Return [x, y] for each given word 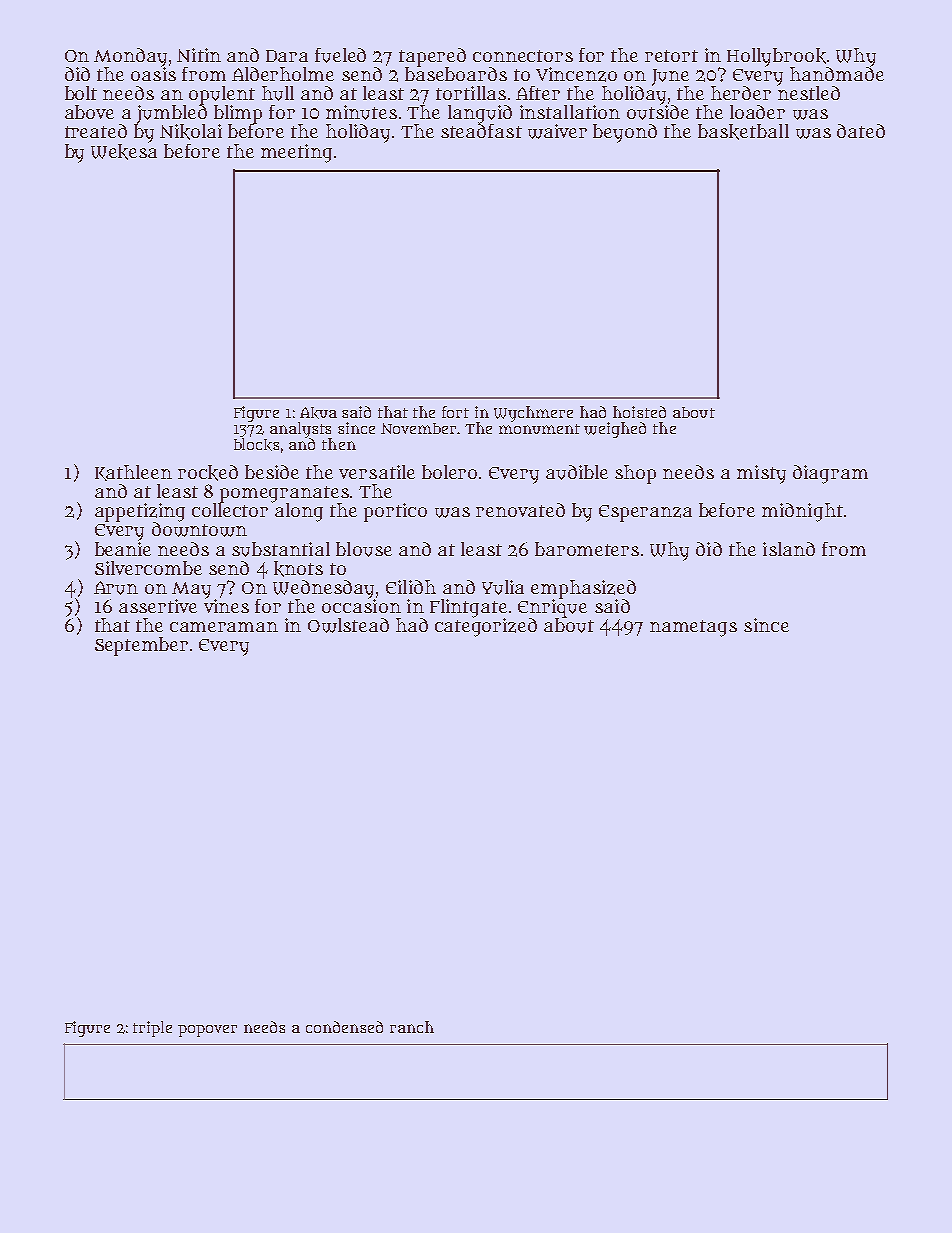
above [89, 112]
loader [757, 112]
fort [455, 412]
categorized [486, 627]
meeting [296, 153]
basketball [743, 132]
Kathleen [133, 473]
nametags [693, 628]
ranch [412, 1027]
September [141, 646]
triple [152, 1029]
